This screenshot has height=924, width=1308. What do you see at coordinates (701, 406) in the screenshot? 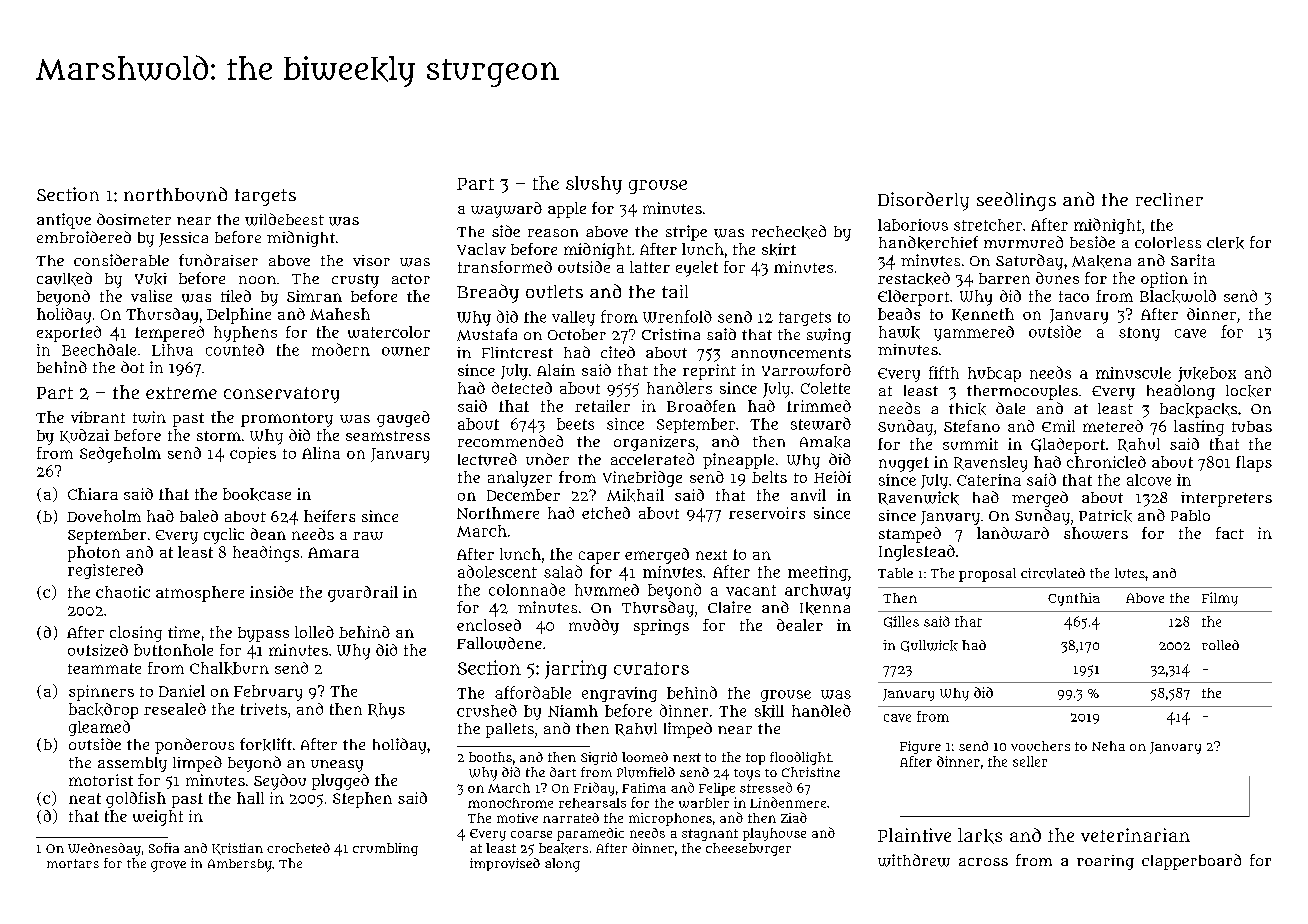
I see `Broadfen` at bounding box center [701, 406].
